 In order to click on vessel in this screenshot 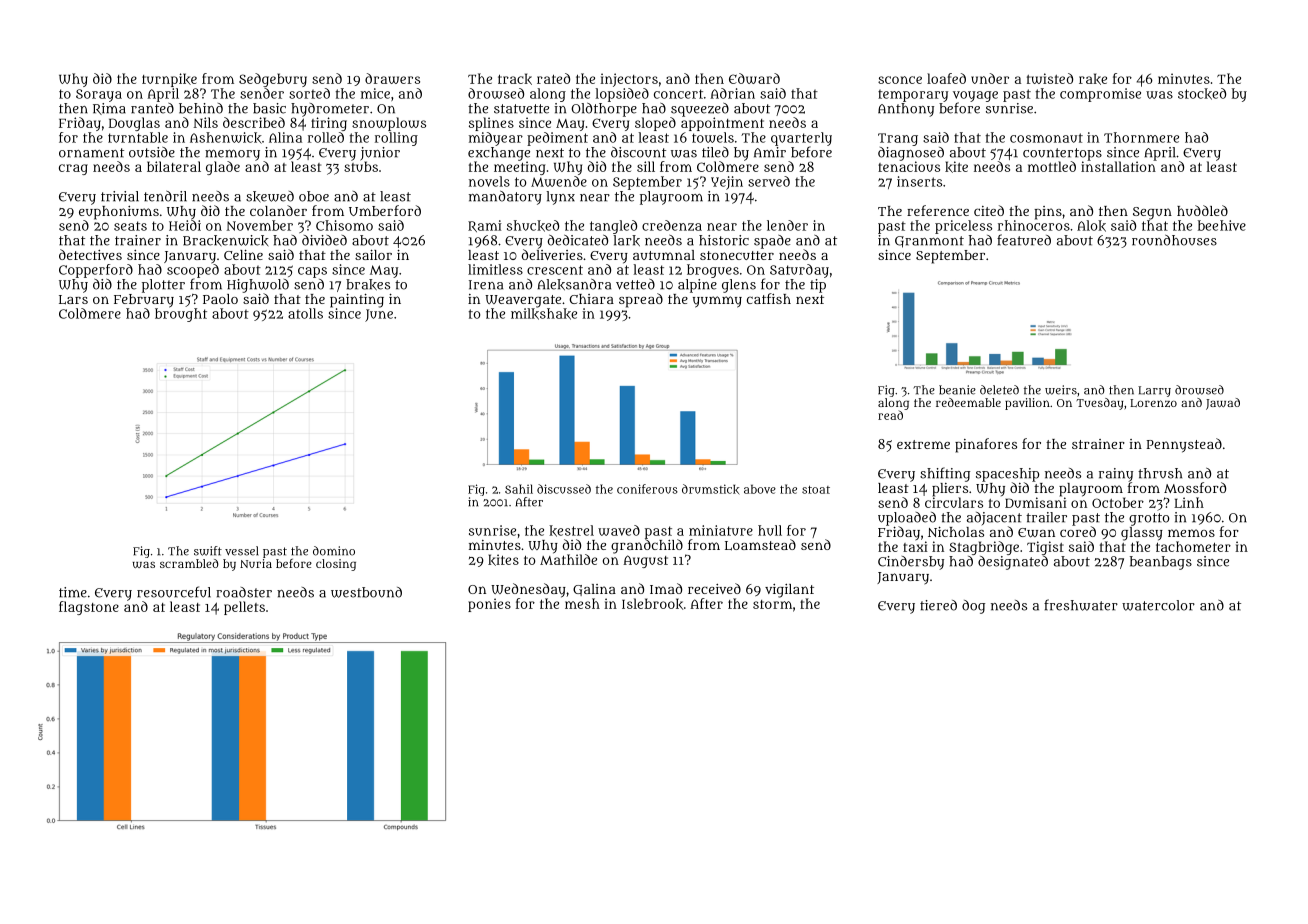, I will do `click(241, 551)`.
